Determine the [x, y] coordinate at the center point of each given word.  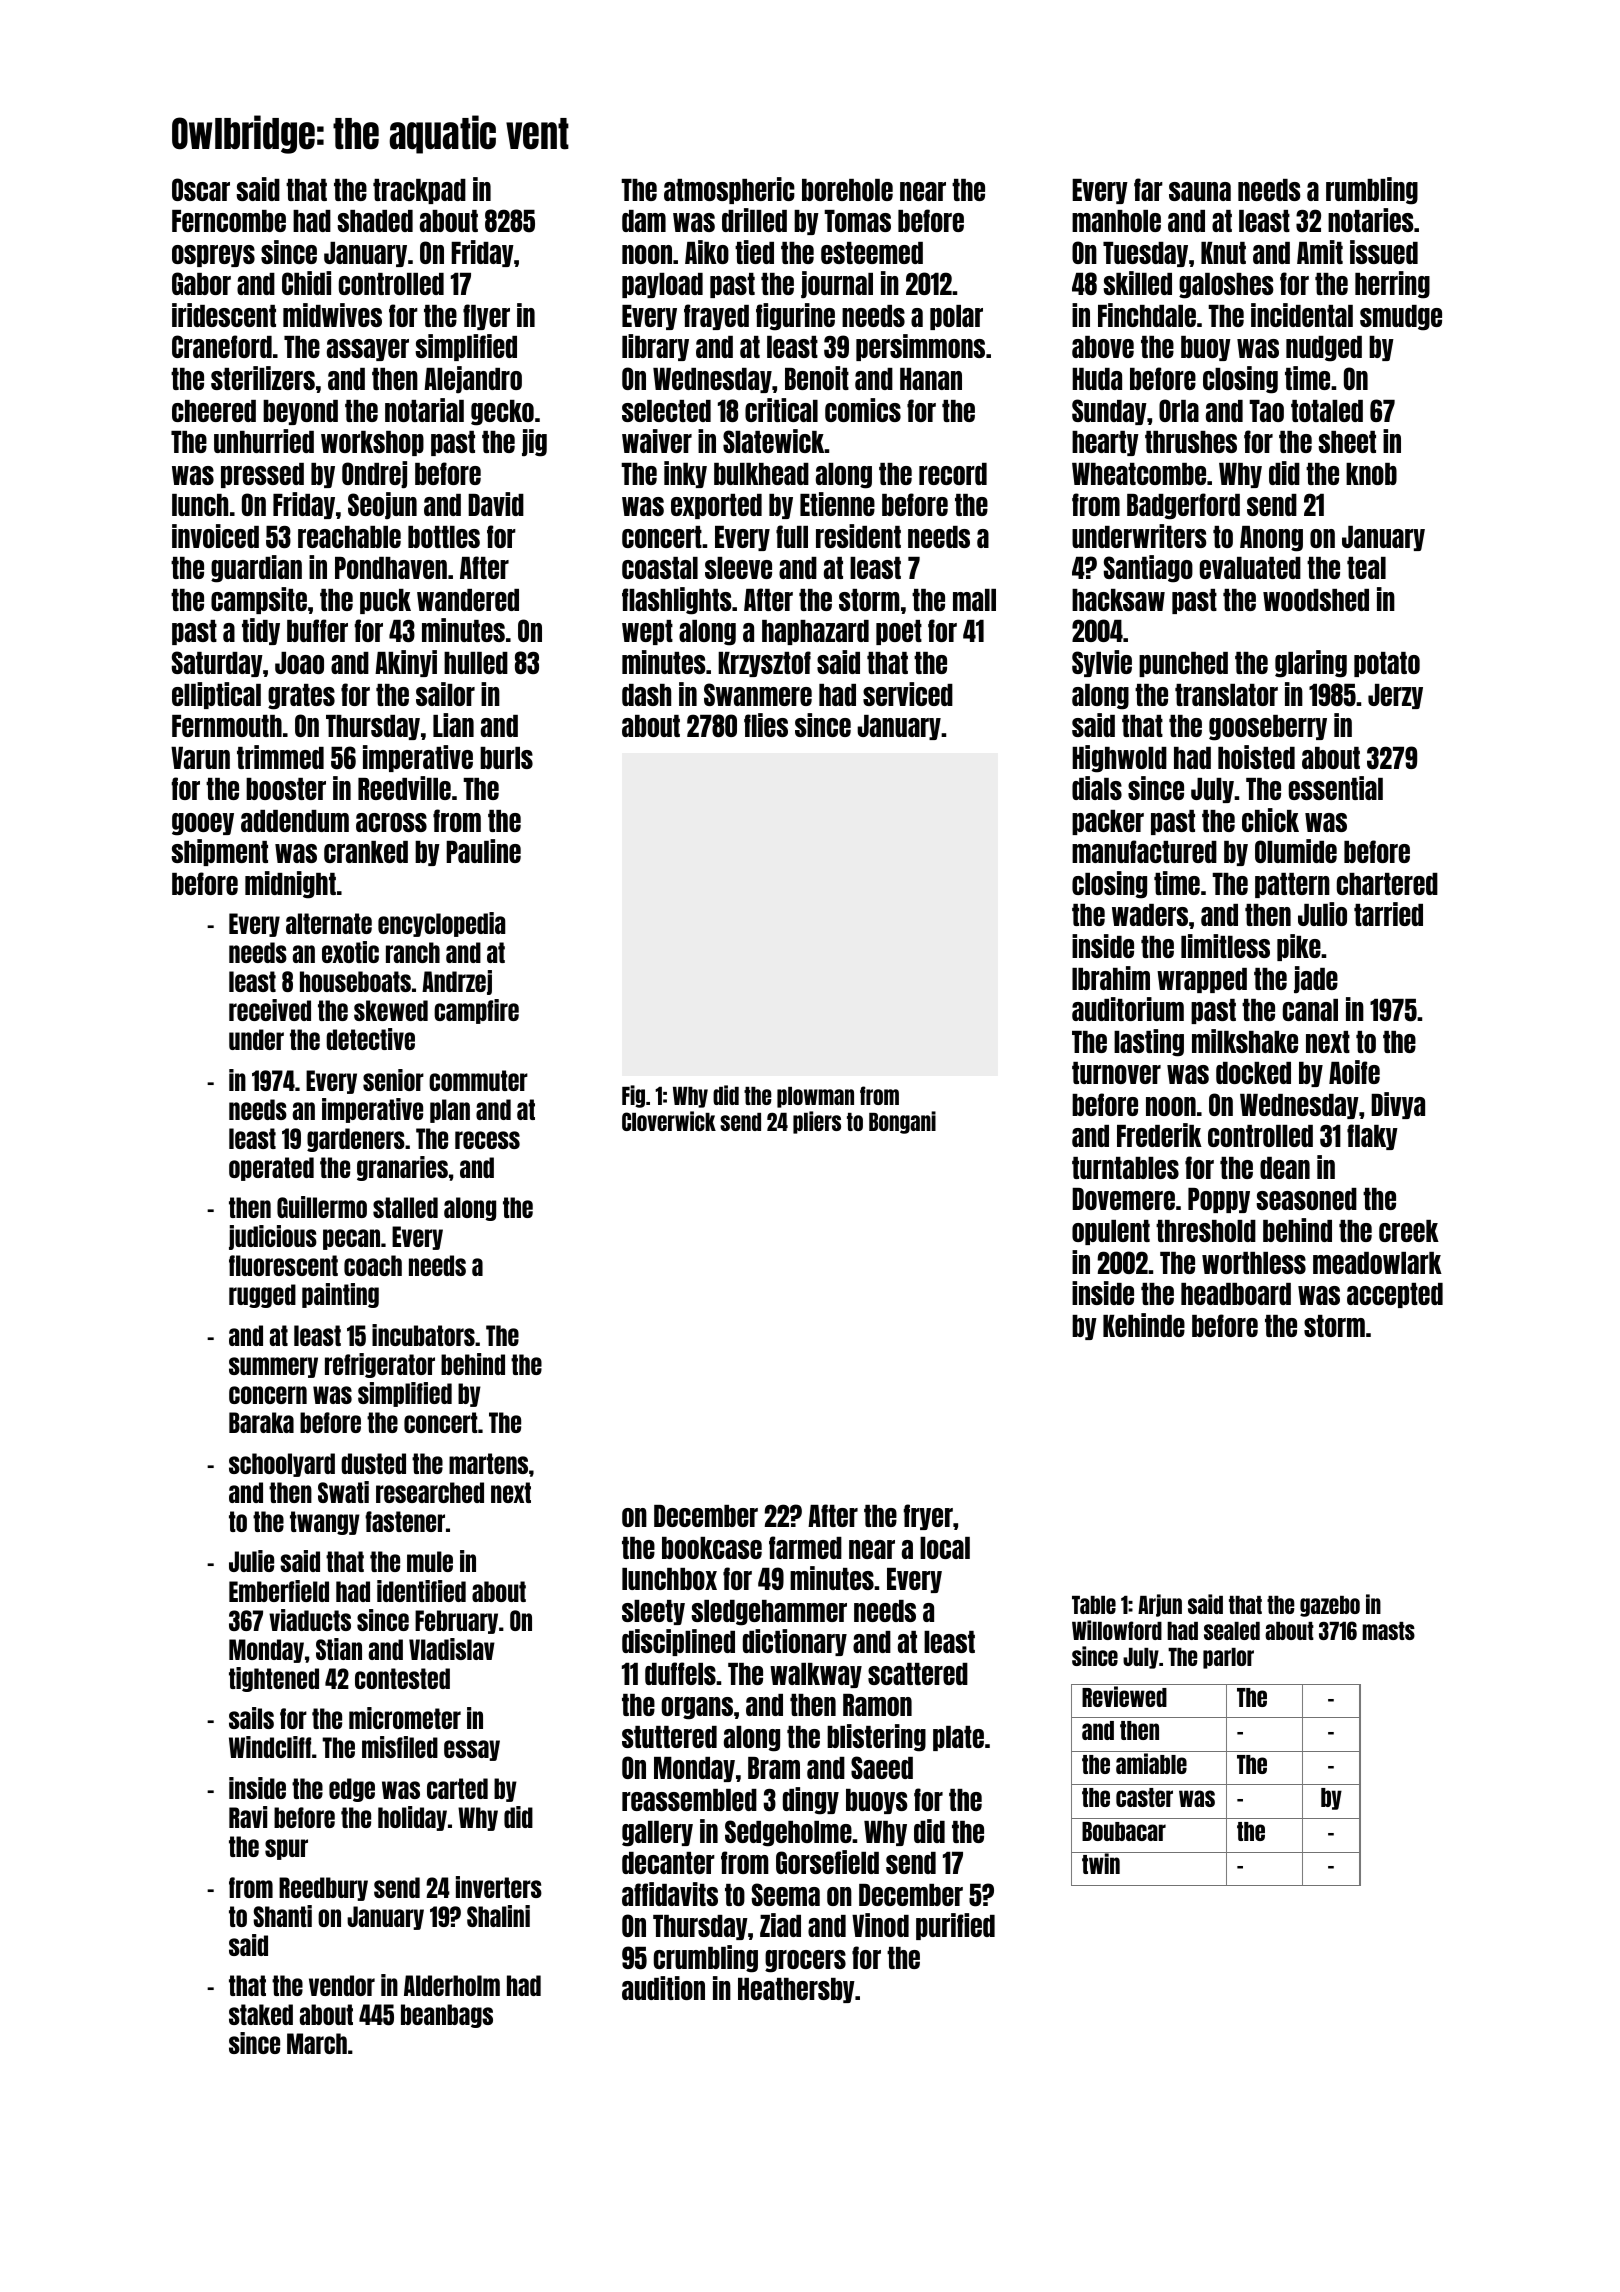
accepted [1395, 1295]
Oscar [201, 189]
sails [251, 1718]
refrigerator [380, 1365]
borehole [847, 190]
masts [1388, 1631]
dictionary [795, 1642]
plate [958, 1738]
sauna [1200, 191]
